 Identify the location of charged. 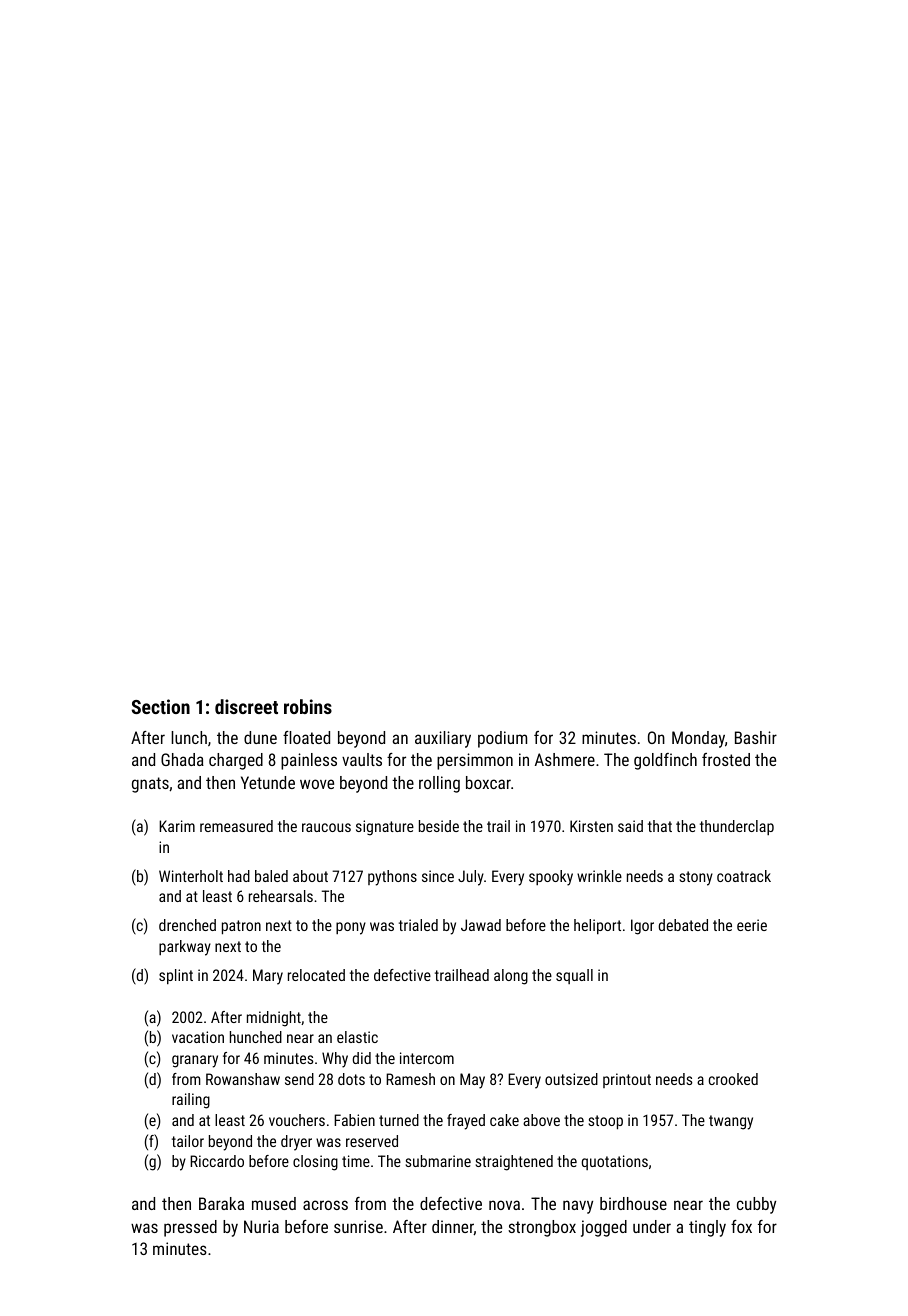
(236, 761).
